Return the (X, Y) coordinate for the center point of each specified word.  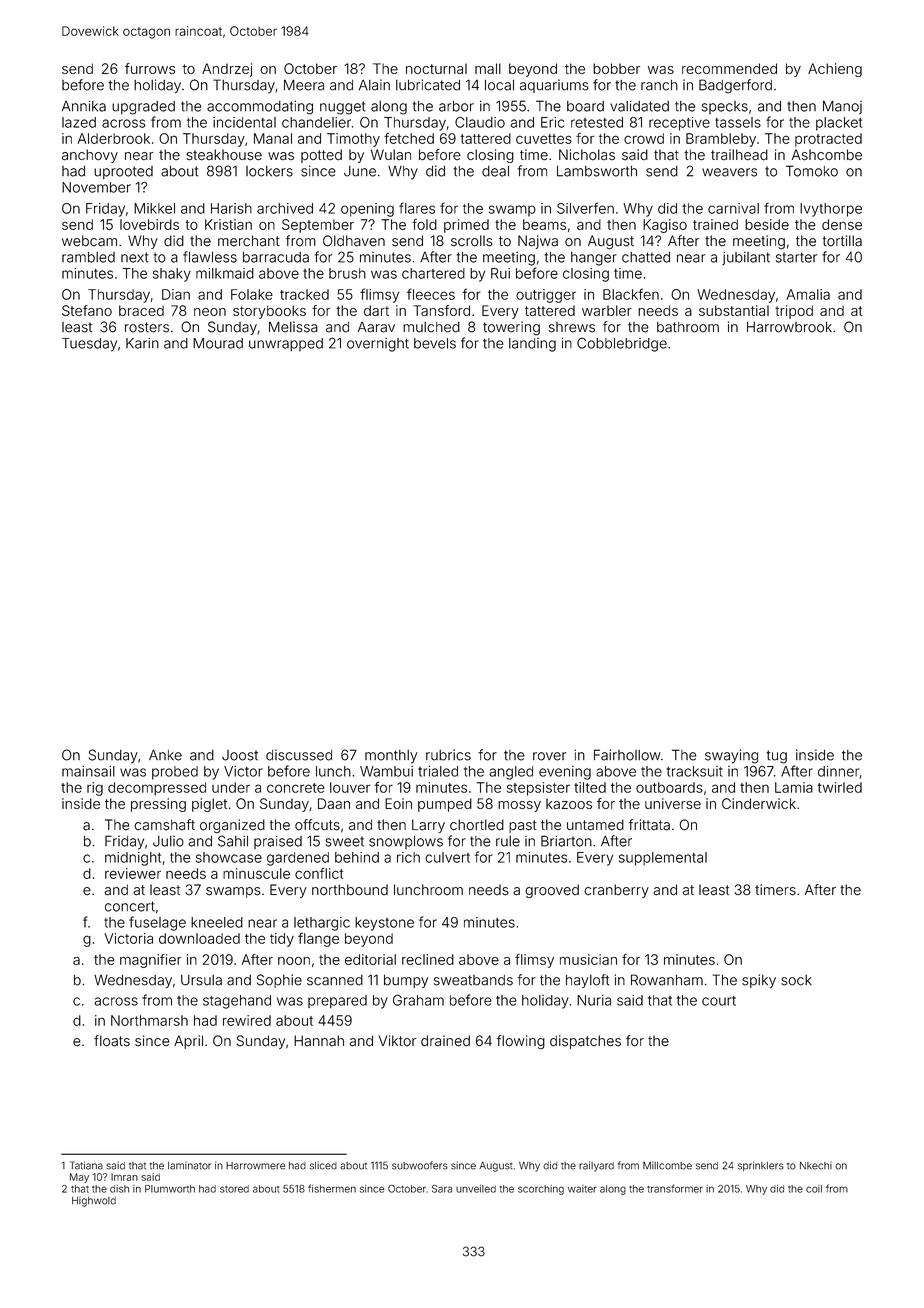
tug (776, 757)
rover (549, 756)
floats (112, 1041)
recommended (729, 68)
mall (488, 68)
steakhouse (224, 155)
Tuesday (89, 345)
